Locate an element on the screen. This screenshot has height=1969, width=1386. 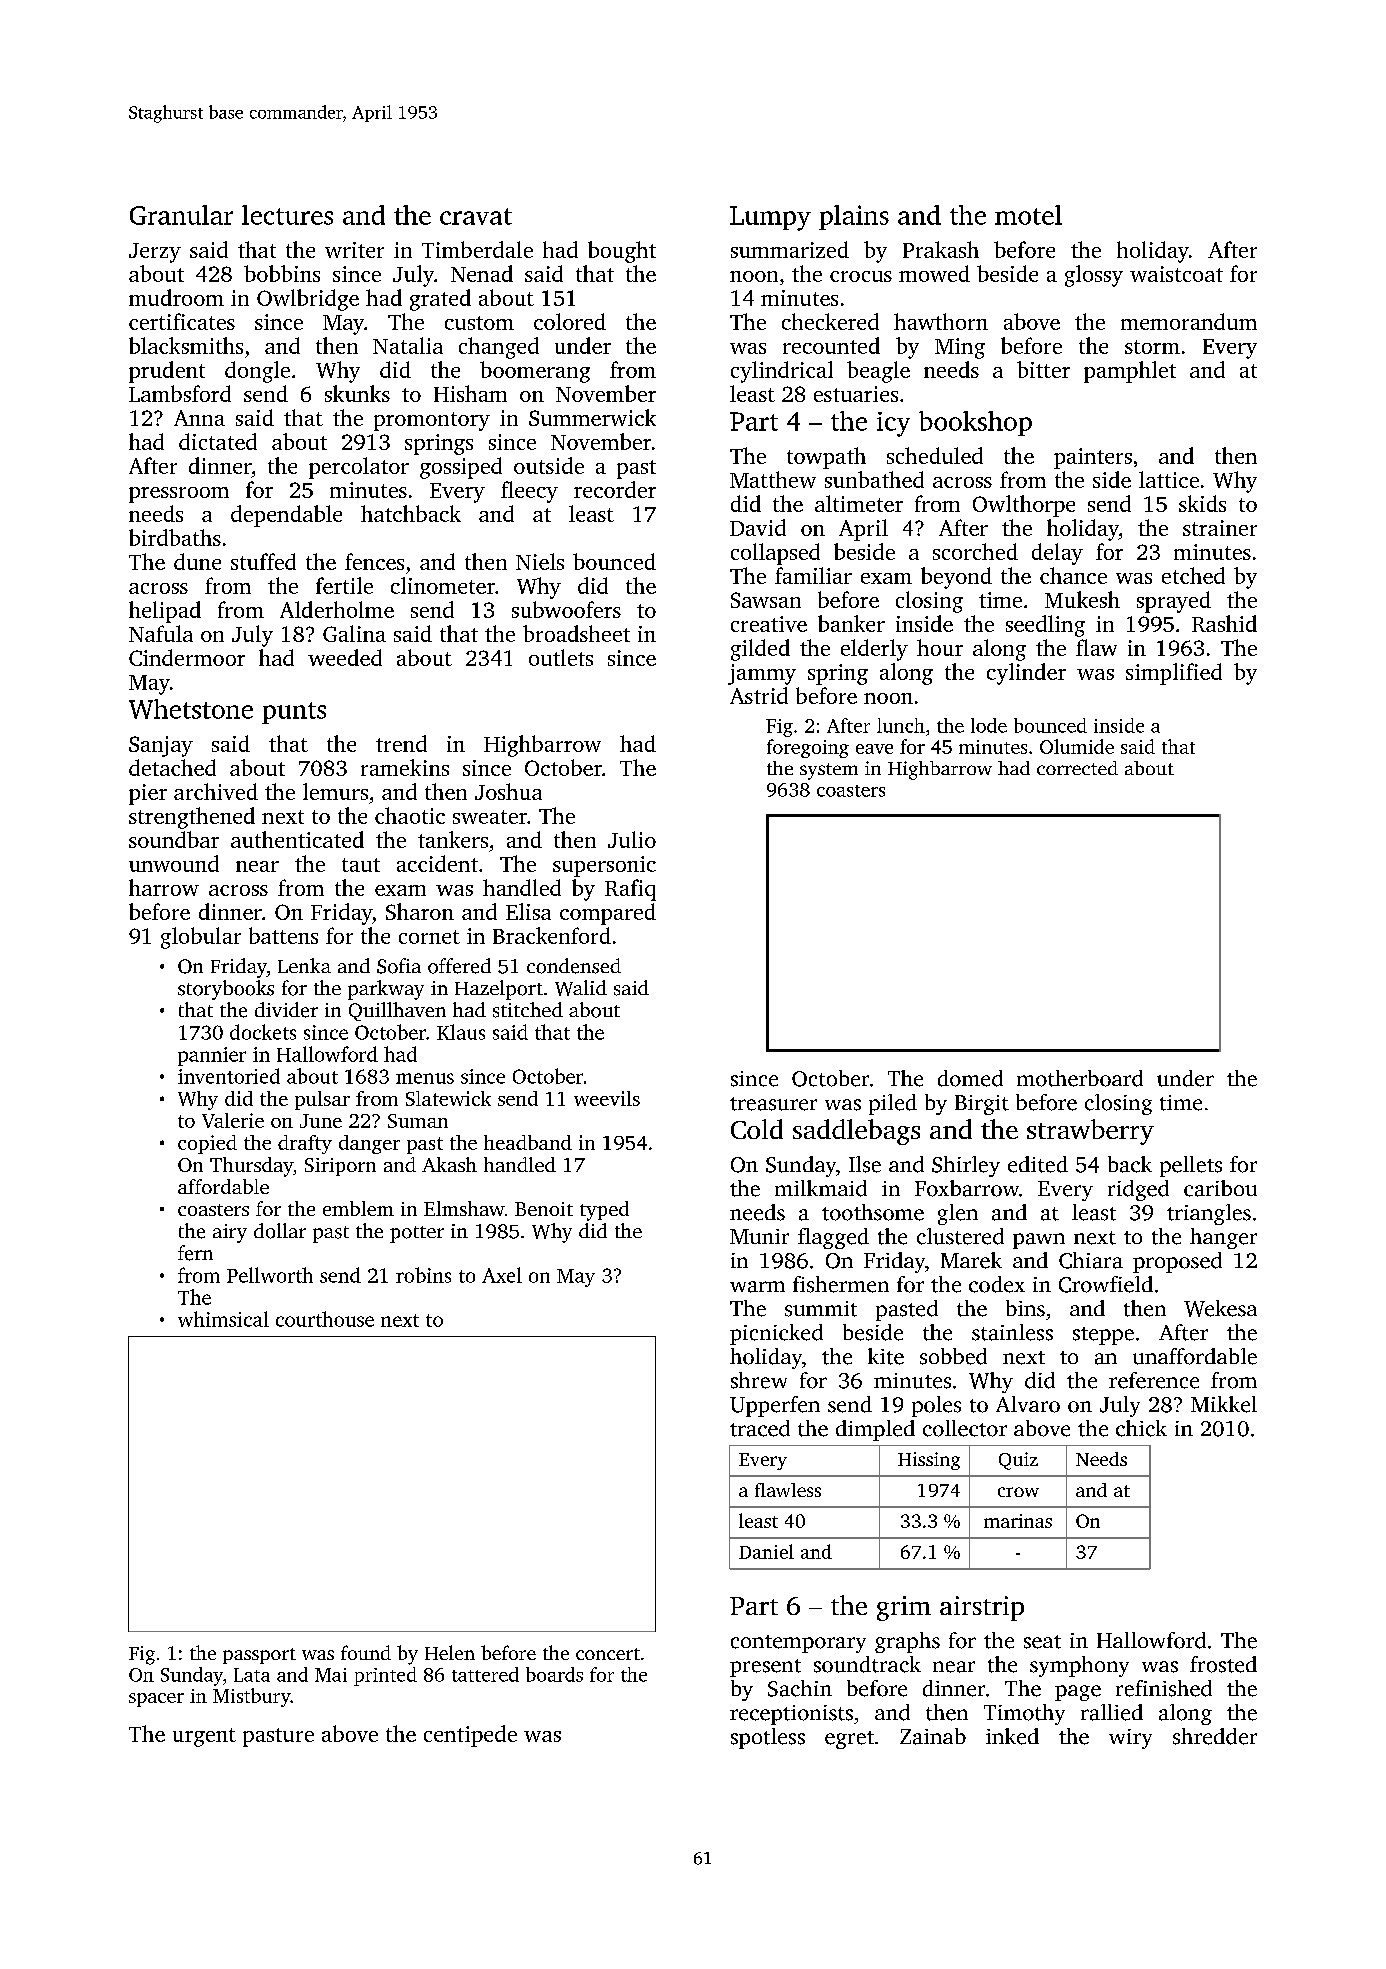
urgent is located at coordinates (204, 1737).
